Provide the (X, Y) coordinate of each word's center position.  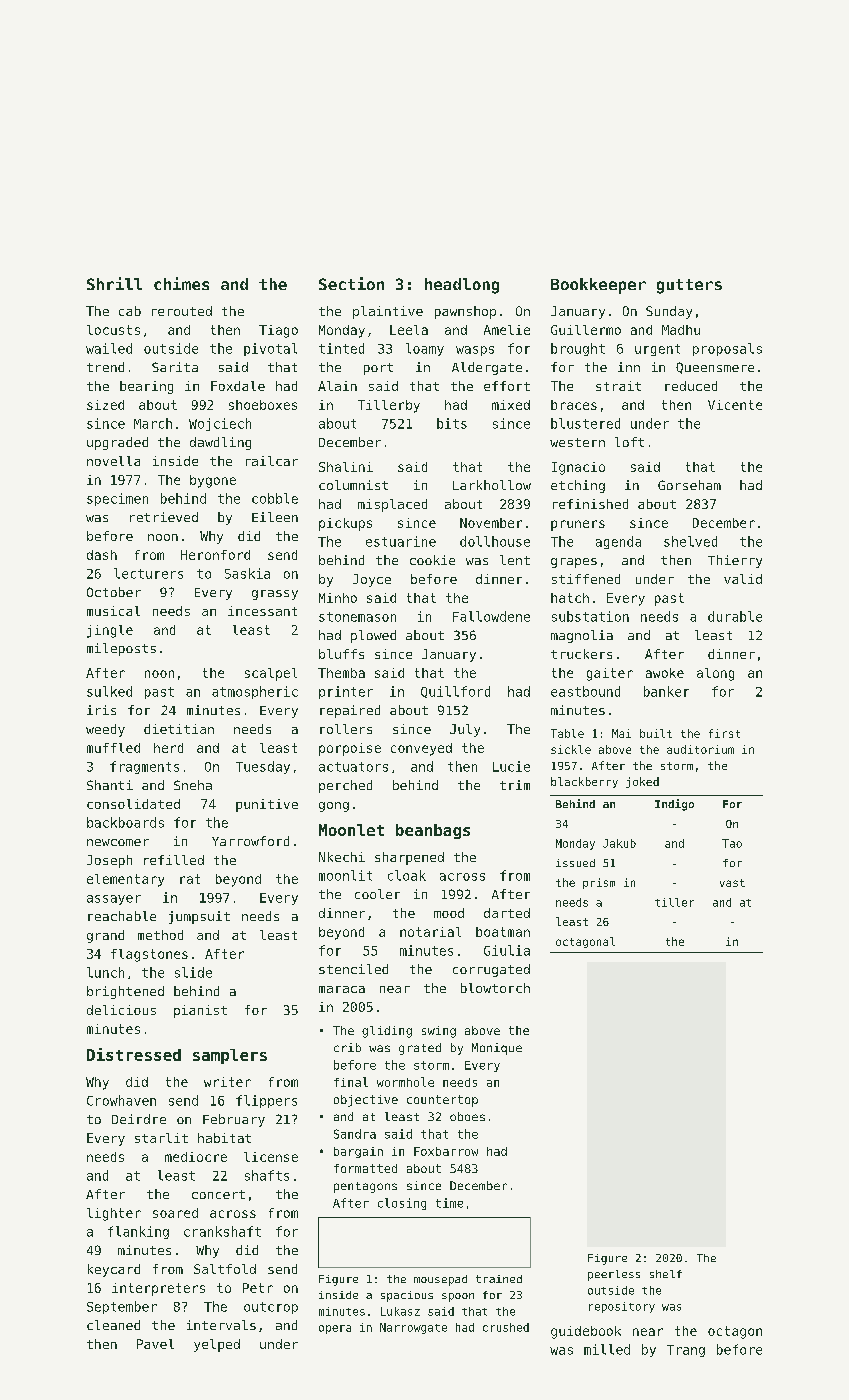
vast (732, 883)
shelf (666, 1274)
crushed (506, 1327)
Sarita (175, 367)
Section (351, 283)
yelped (217, 1345)
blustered (585, 423)
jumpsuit (199, 917)
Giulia (507, 950)
